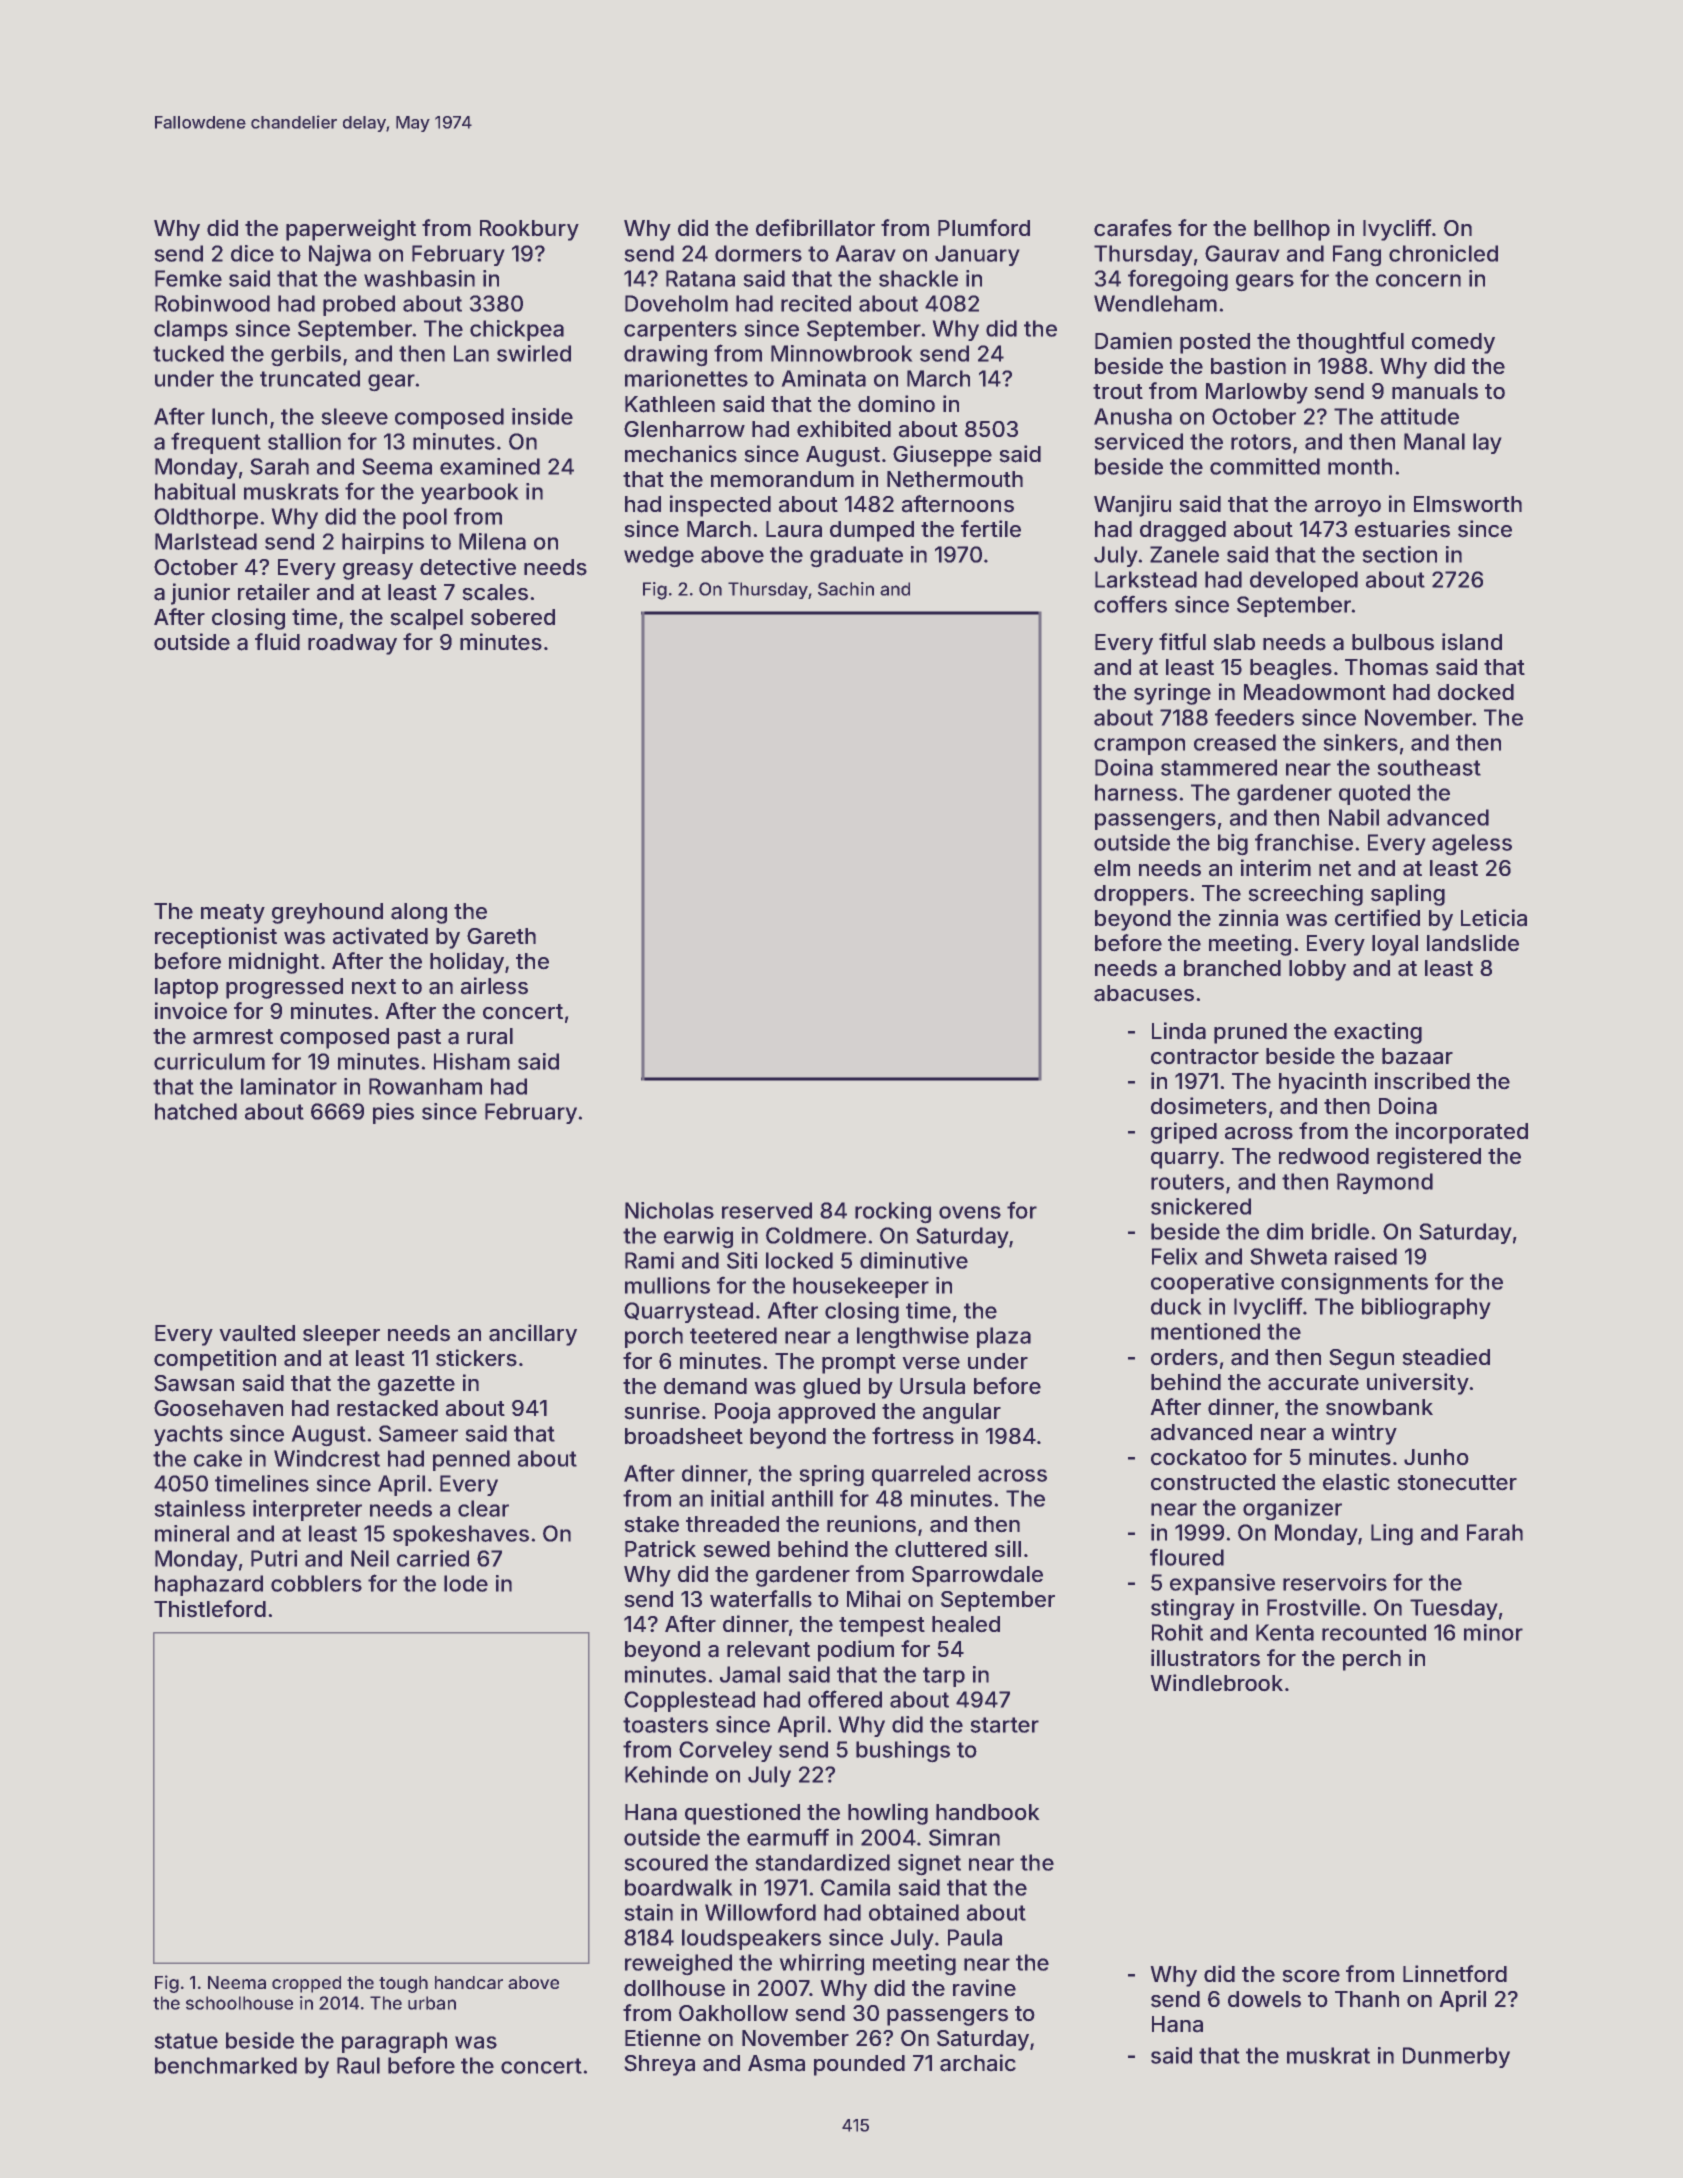  Describe the element at coordinates (466, 1583) in the page. I see `lode` at that location.
